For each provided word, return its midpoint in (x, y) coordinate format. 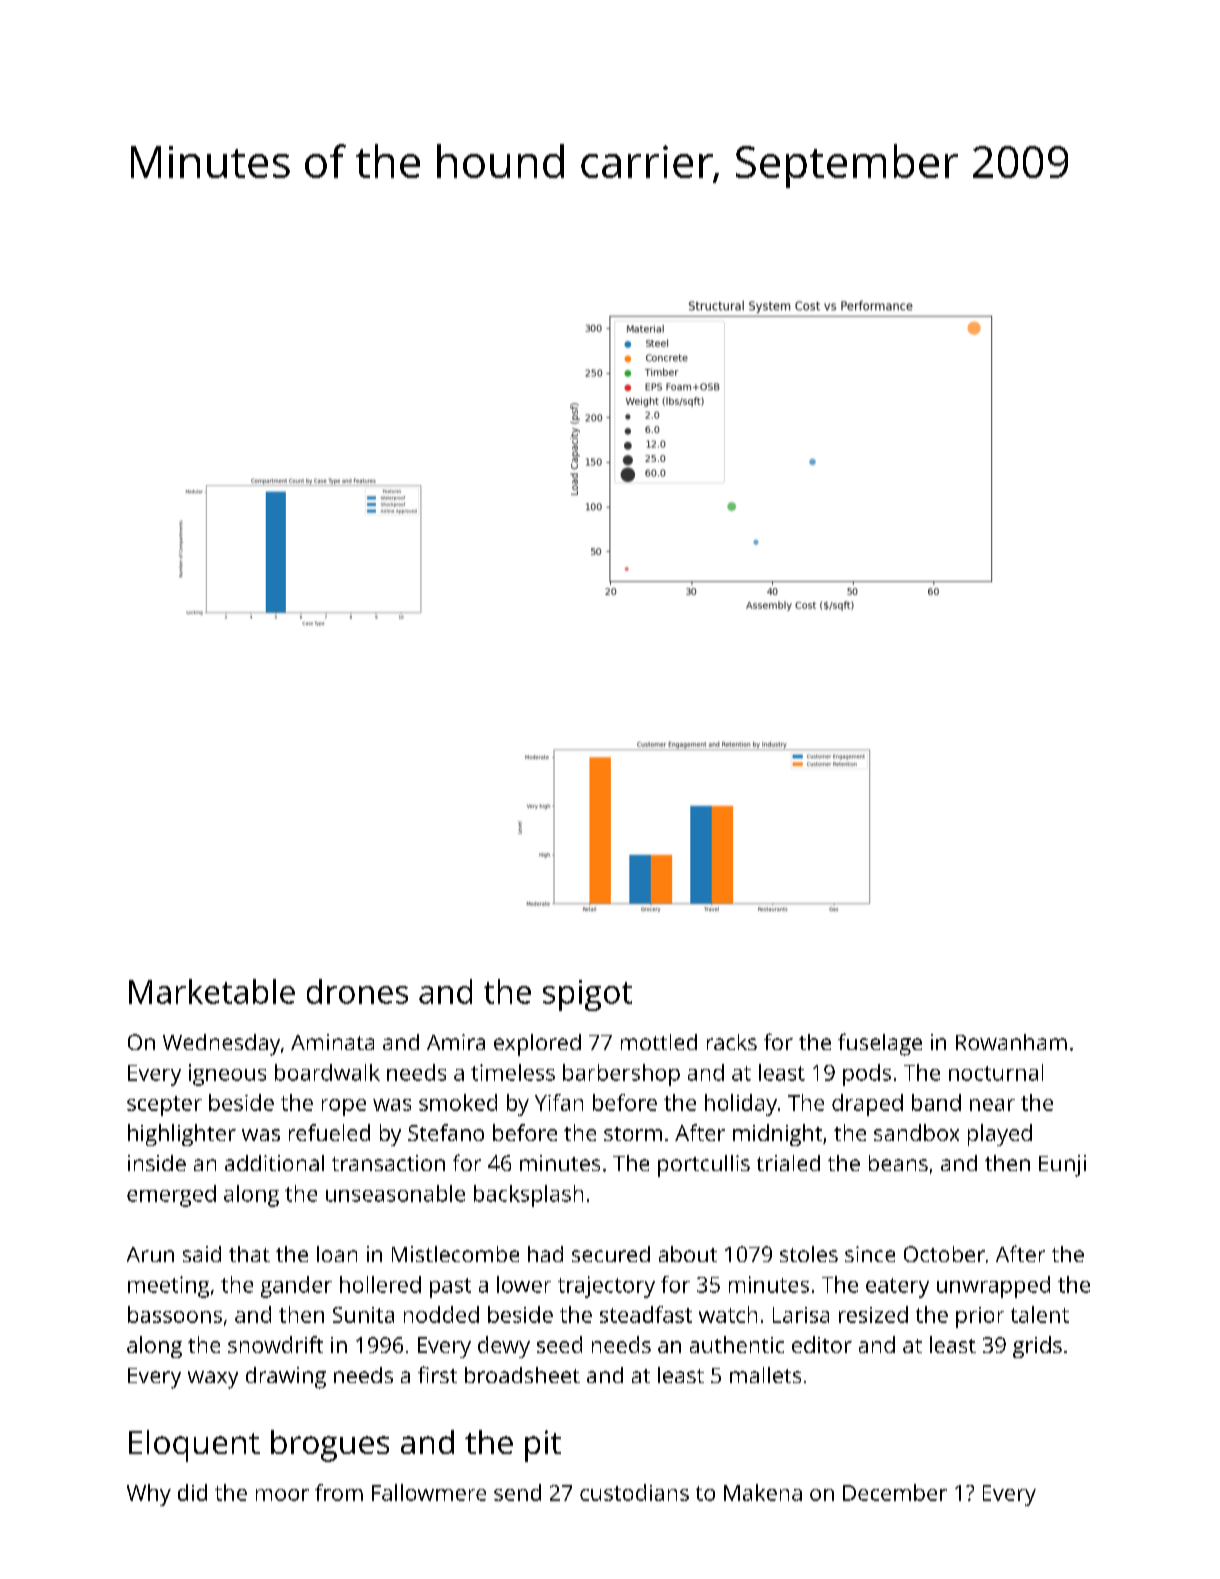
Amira (456, 1042)
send (517, 1492)
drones (357, 991)
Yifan (559, 1102)
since (870, 1254)
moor (282, 1495)
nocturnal (996, 1072)
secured (611, 1254)
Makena (763, 1492)
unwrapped (993, 1287)
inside (157, 1163)
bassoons (175, 1314)
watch (728, 1314)
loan (337, 1254)
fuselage (880, 1044)
